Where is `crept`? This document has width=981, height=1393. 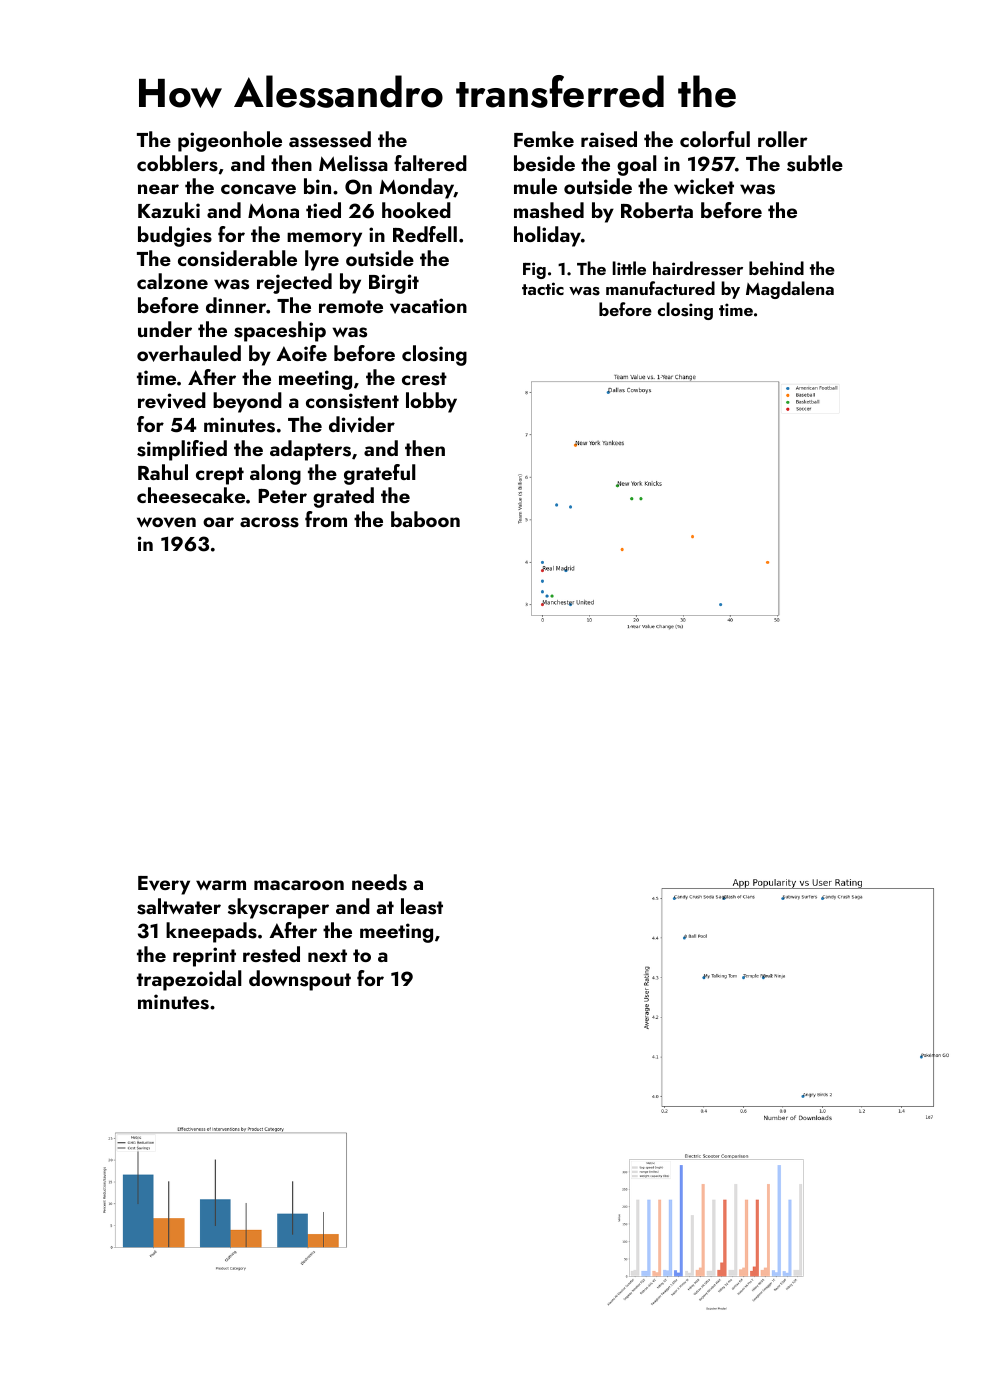 crept is located at coordinates (220, 476).
